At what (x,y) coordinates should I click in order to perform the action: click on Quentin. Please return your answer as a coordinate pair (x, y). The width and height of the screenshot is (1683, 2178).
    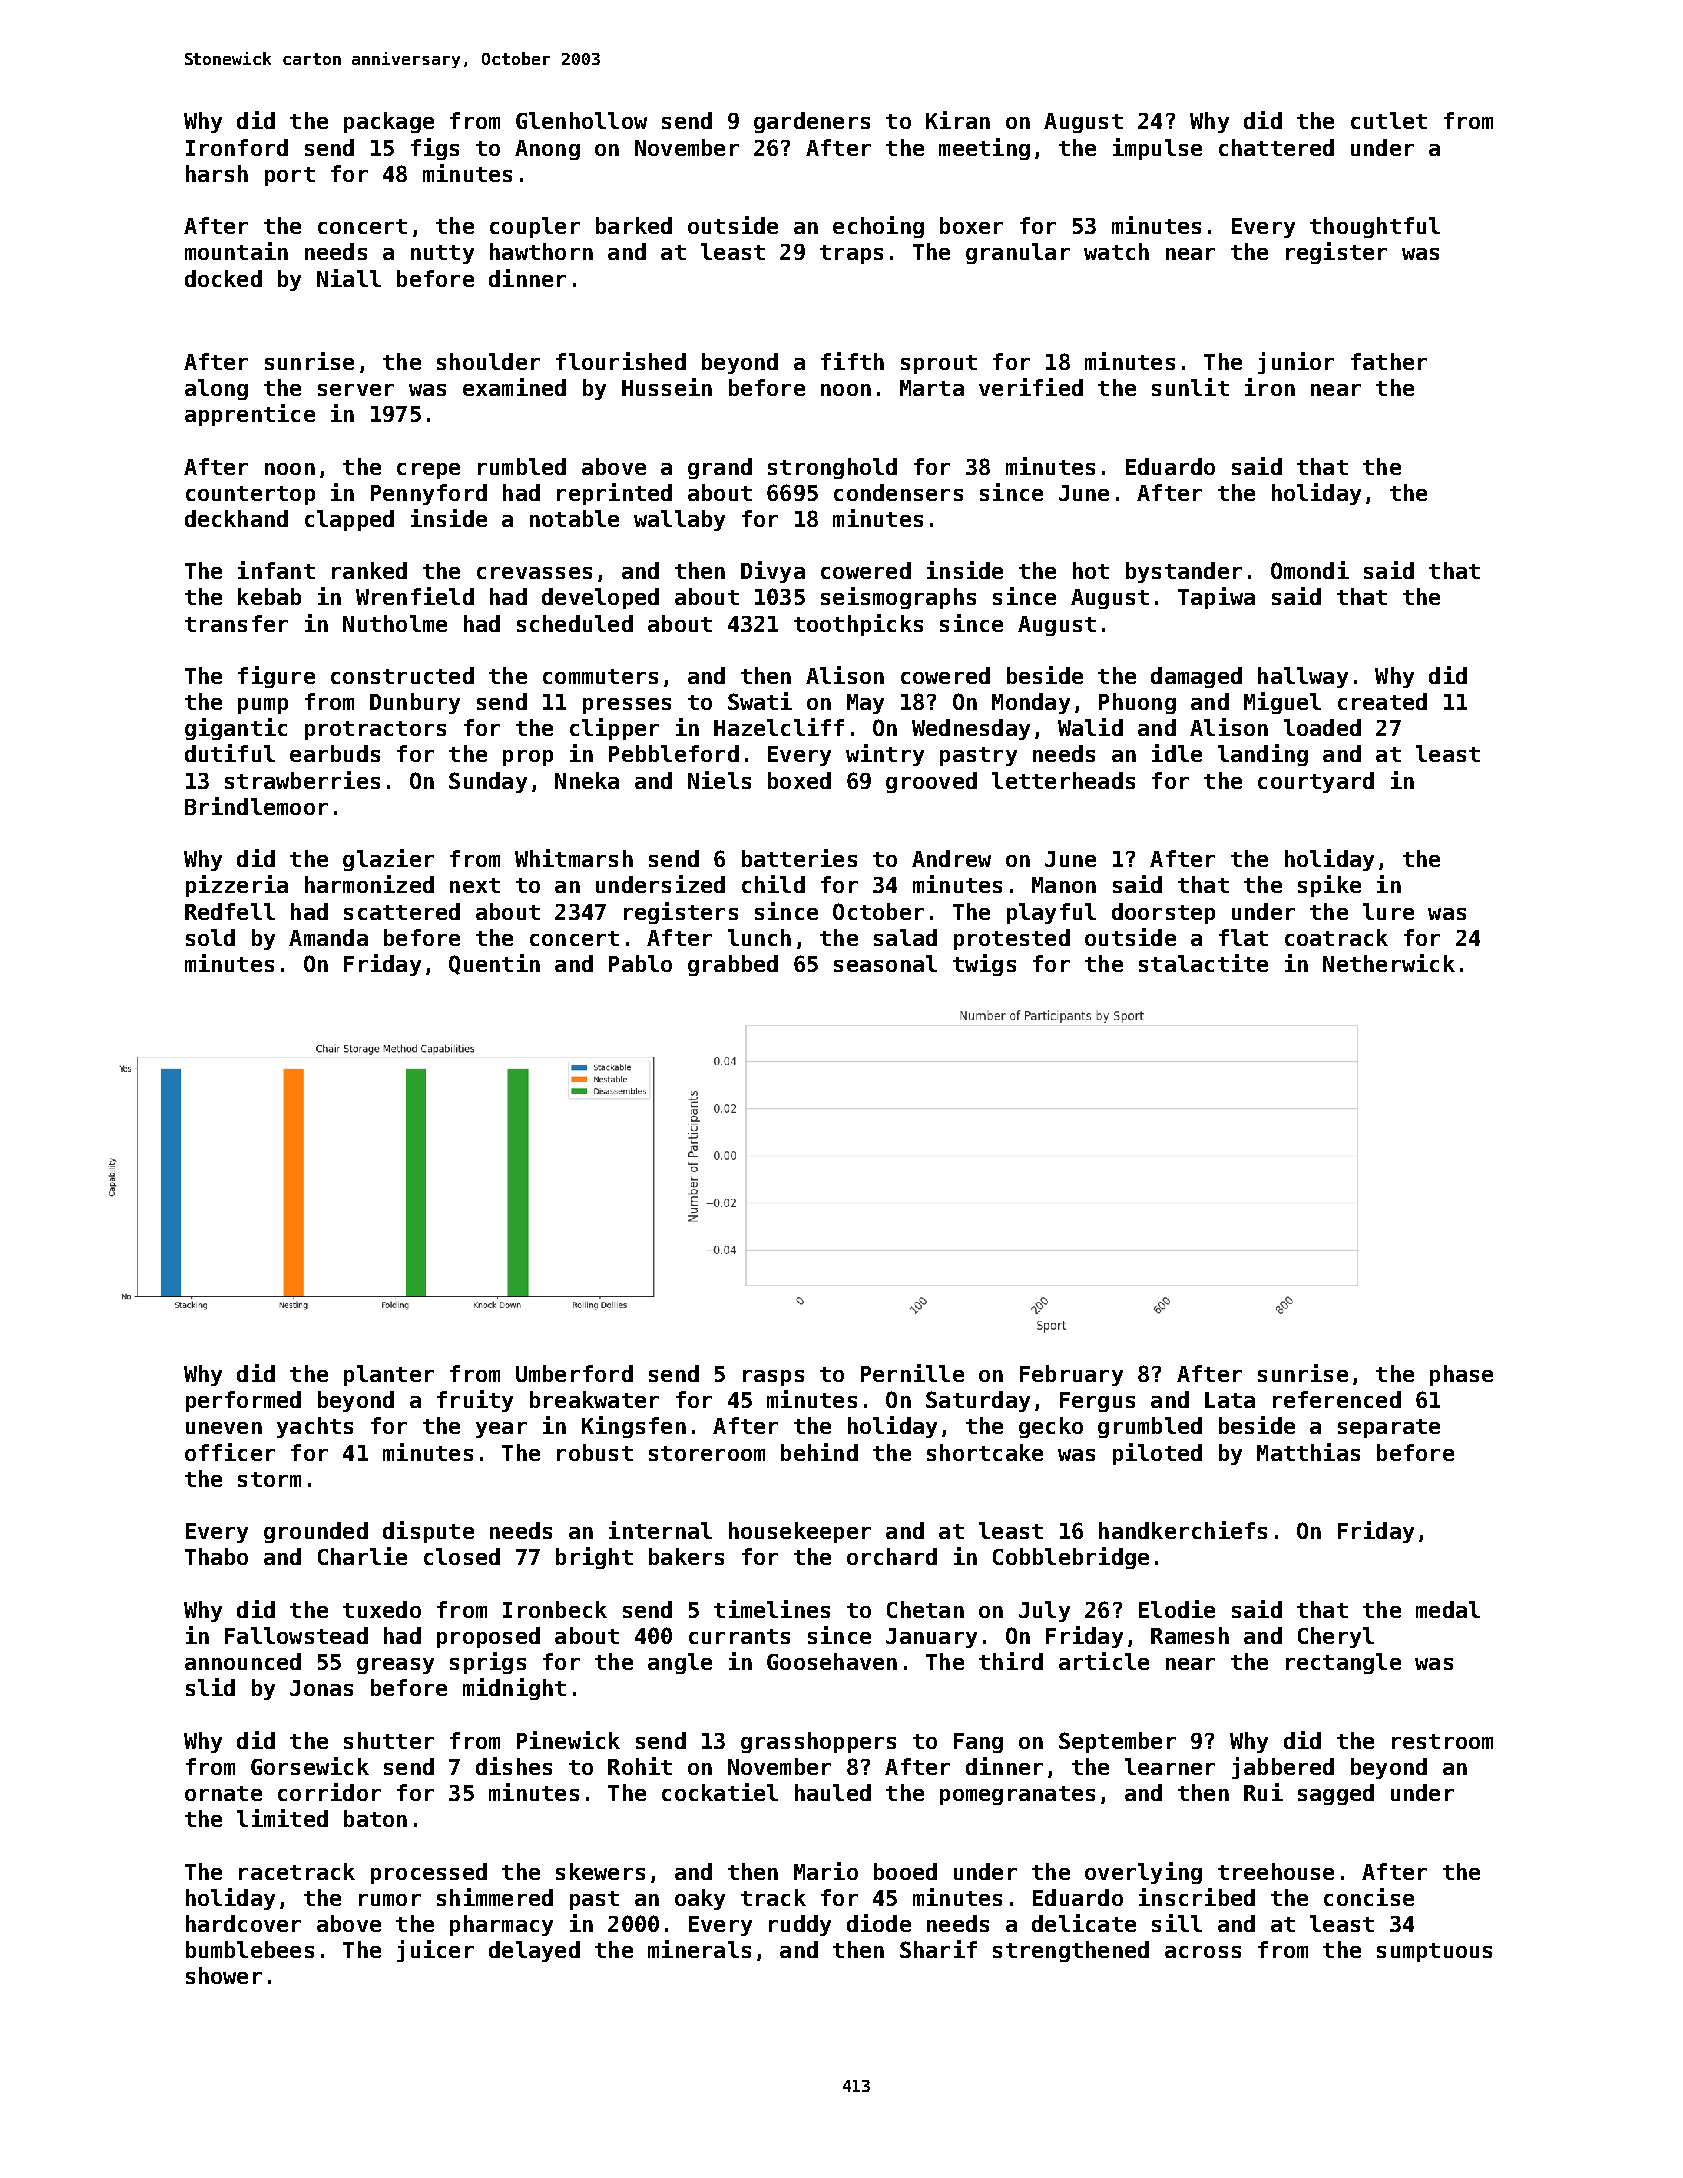
    Looking at the image, I should click on (494, 964).
